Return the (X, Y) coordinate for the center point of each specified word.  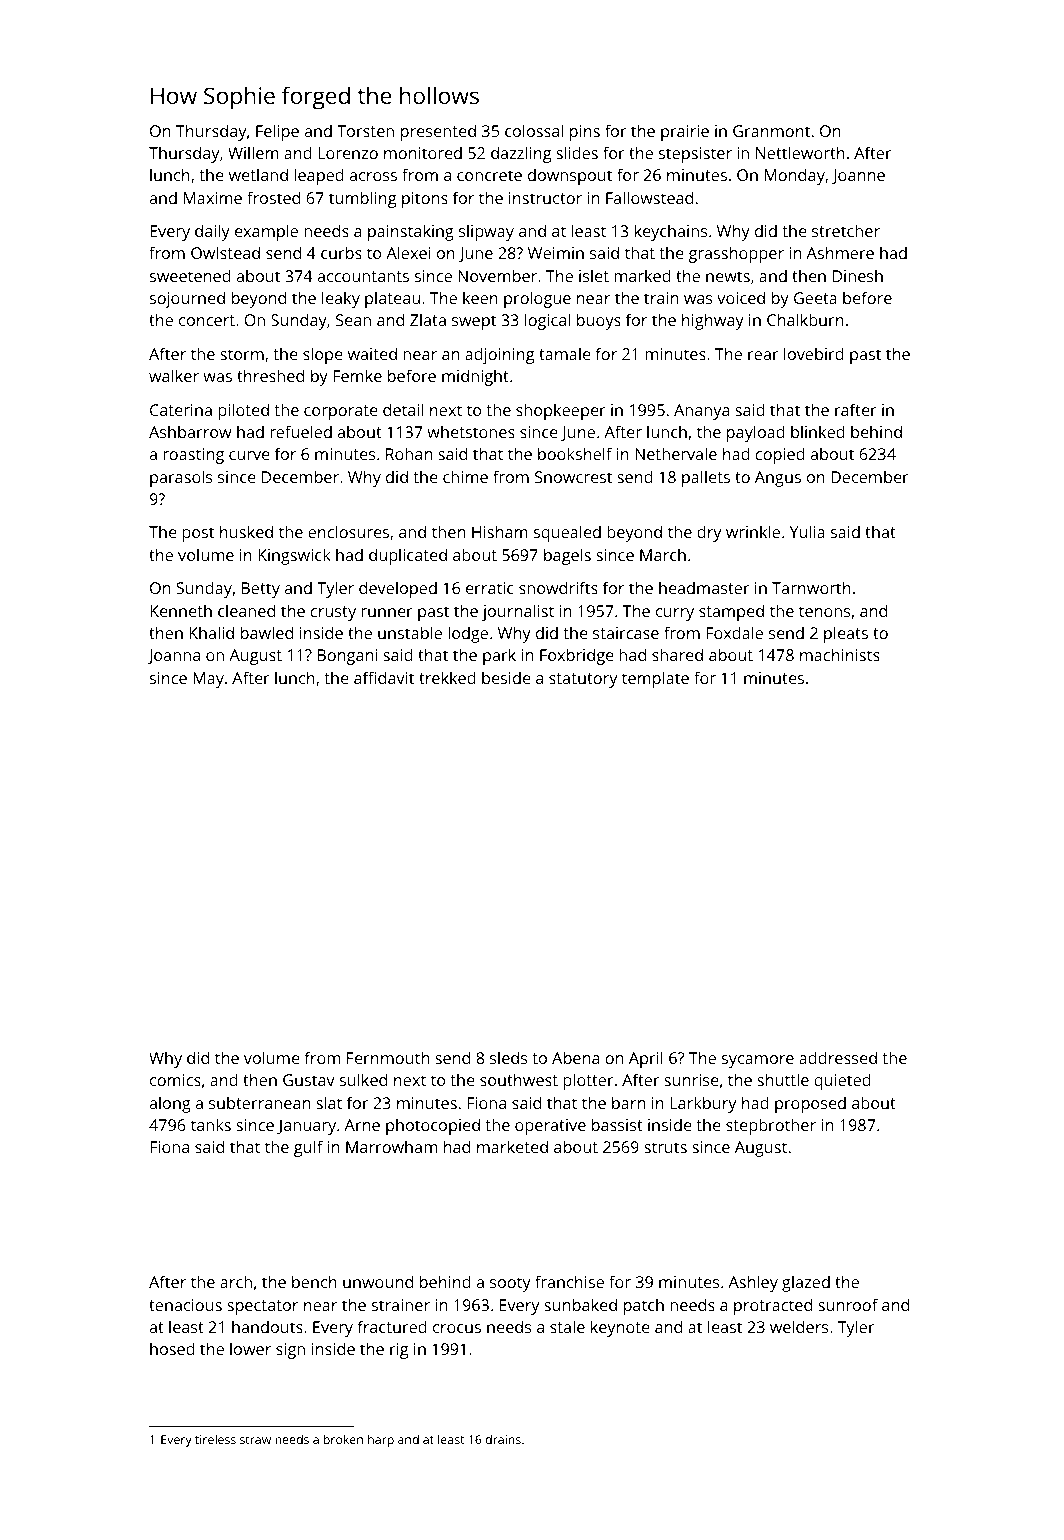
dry (709, 533)
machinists (840, 654)
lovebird (814, 353)
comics (175, 1080)
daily (212, 232)
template (655, 679)
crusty (333, 613)
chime (465, 476)
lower (250, 1348)
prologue (537, 299)
